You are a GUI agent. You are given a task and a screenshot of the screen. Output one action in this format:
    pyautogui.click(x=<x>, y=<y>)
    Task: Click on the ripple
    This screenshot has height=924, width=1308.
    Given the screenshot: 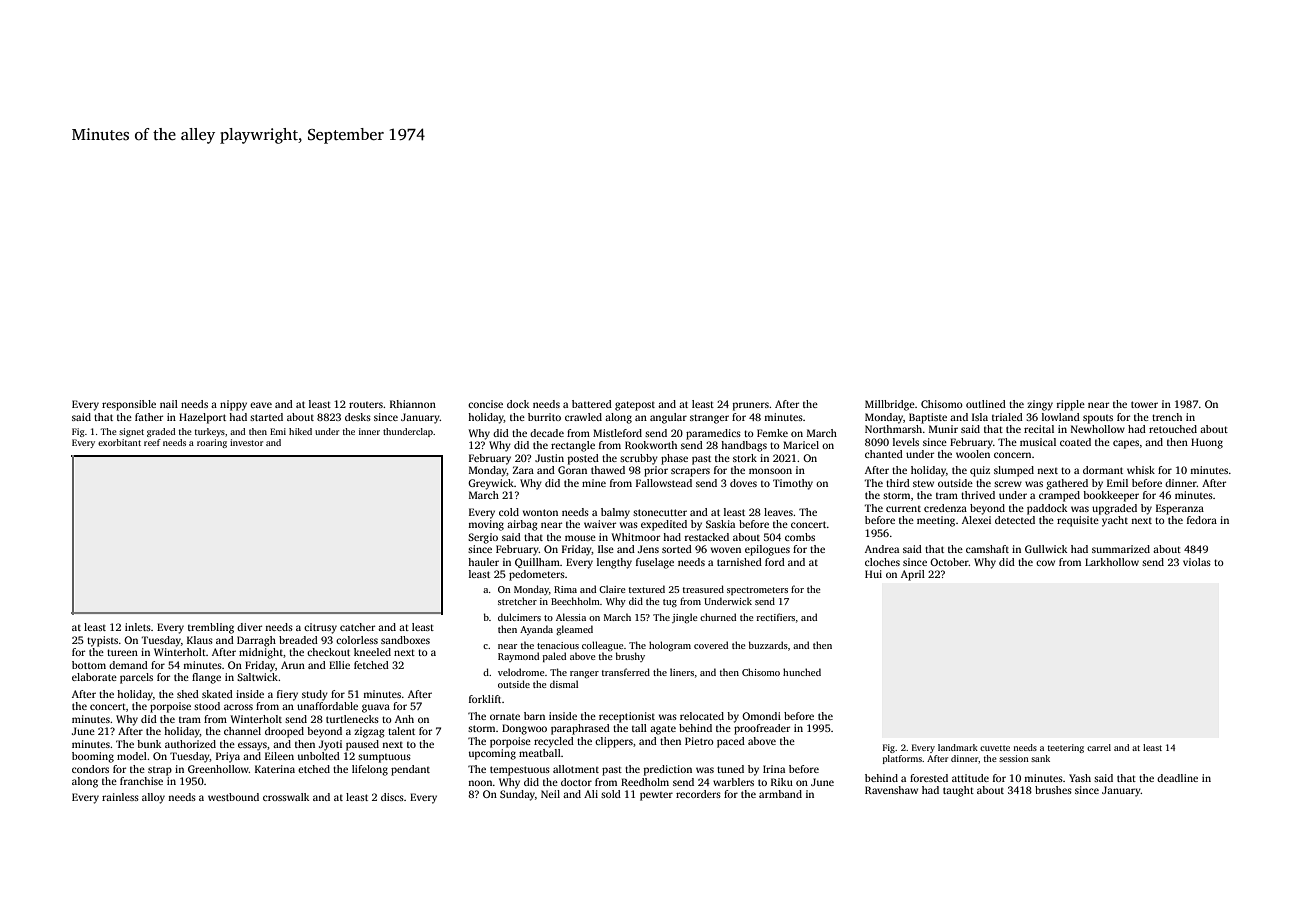 What is the action you would take?
    pyautogui.click(x=1071, y=405)
